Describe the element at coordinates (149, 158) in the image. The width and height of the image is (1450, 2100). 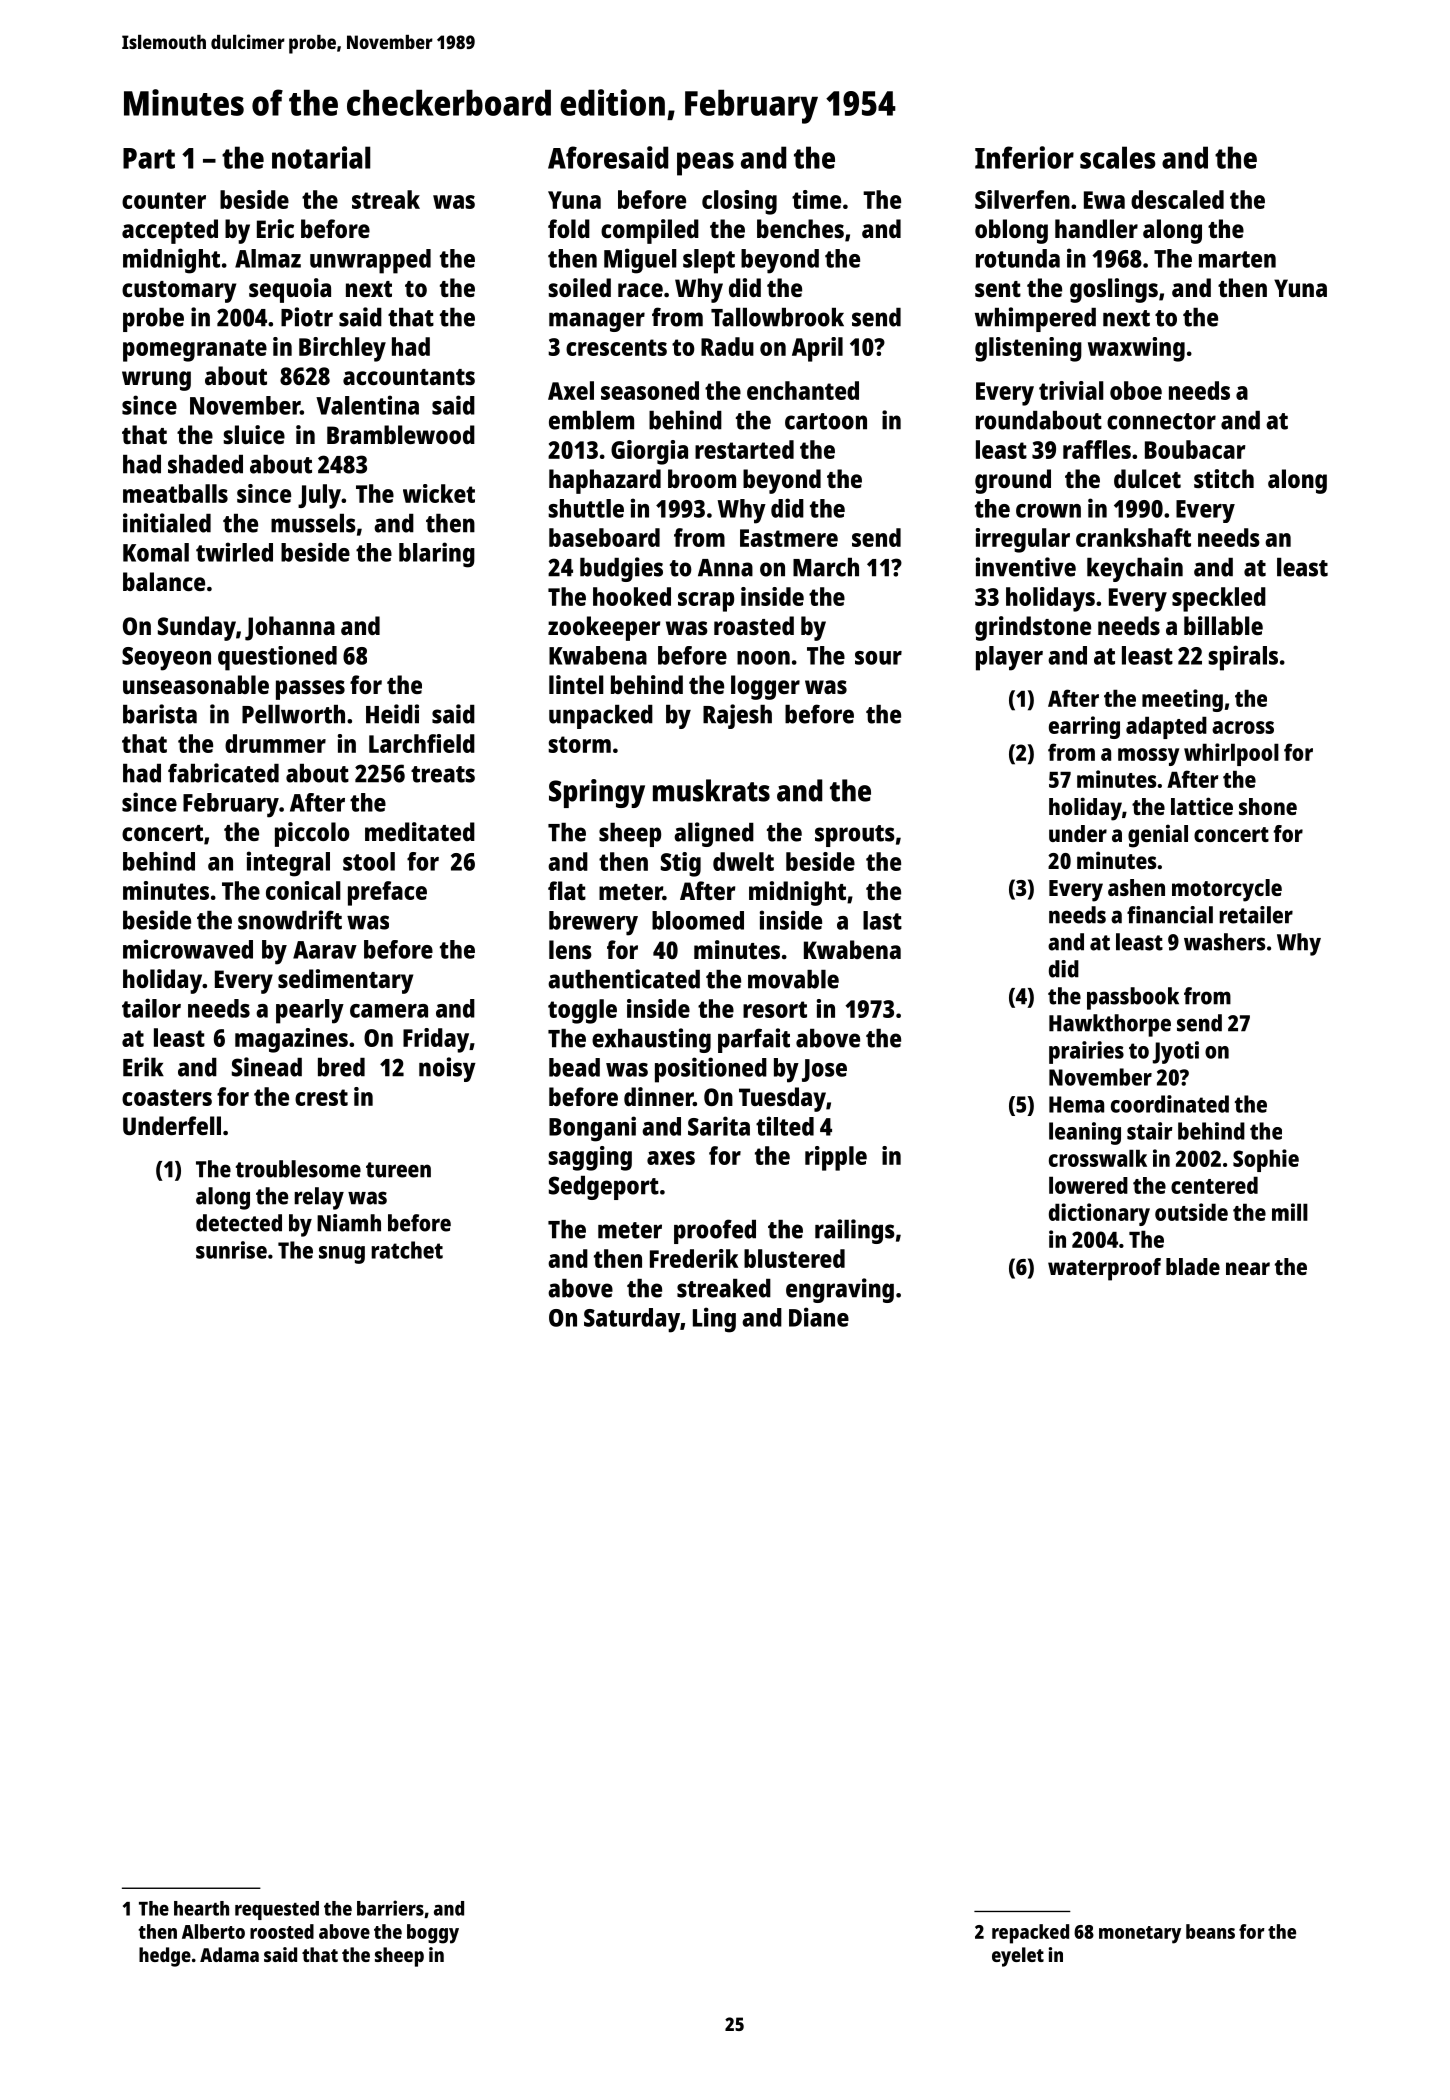
I see `Part` at that location.
